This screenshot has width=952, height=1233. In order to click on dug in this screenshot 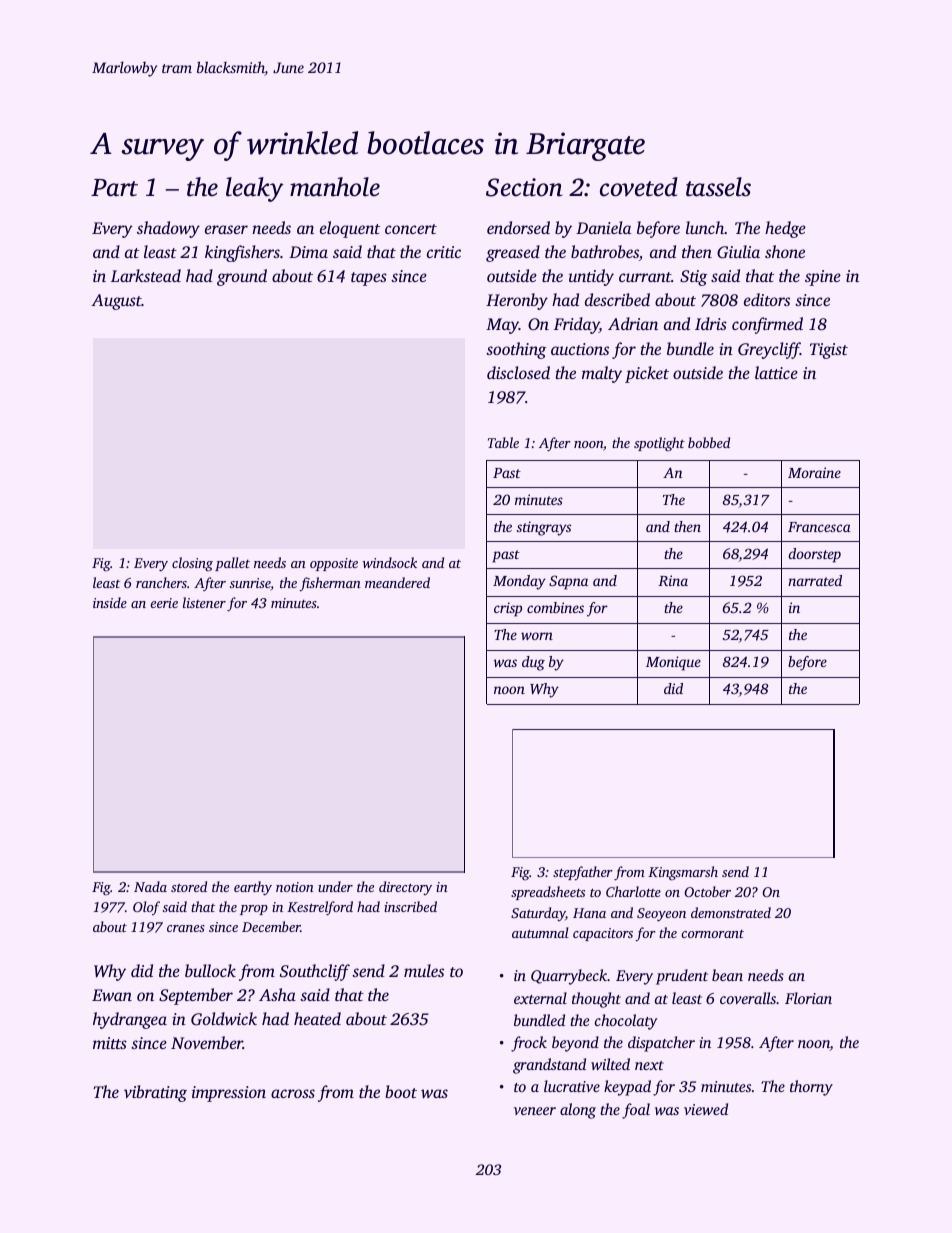, I will do `click(533, 663)`.
